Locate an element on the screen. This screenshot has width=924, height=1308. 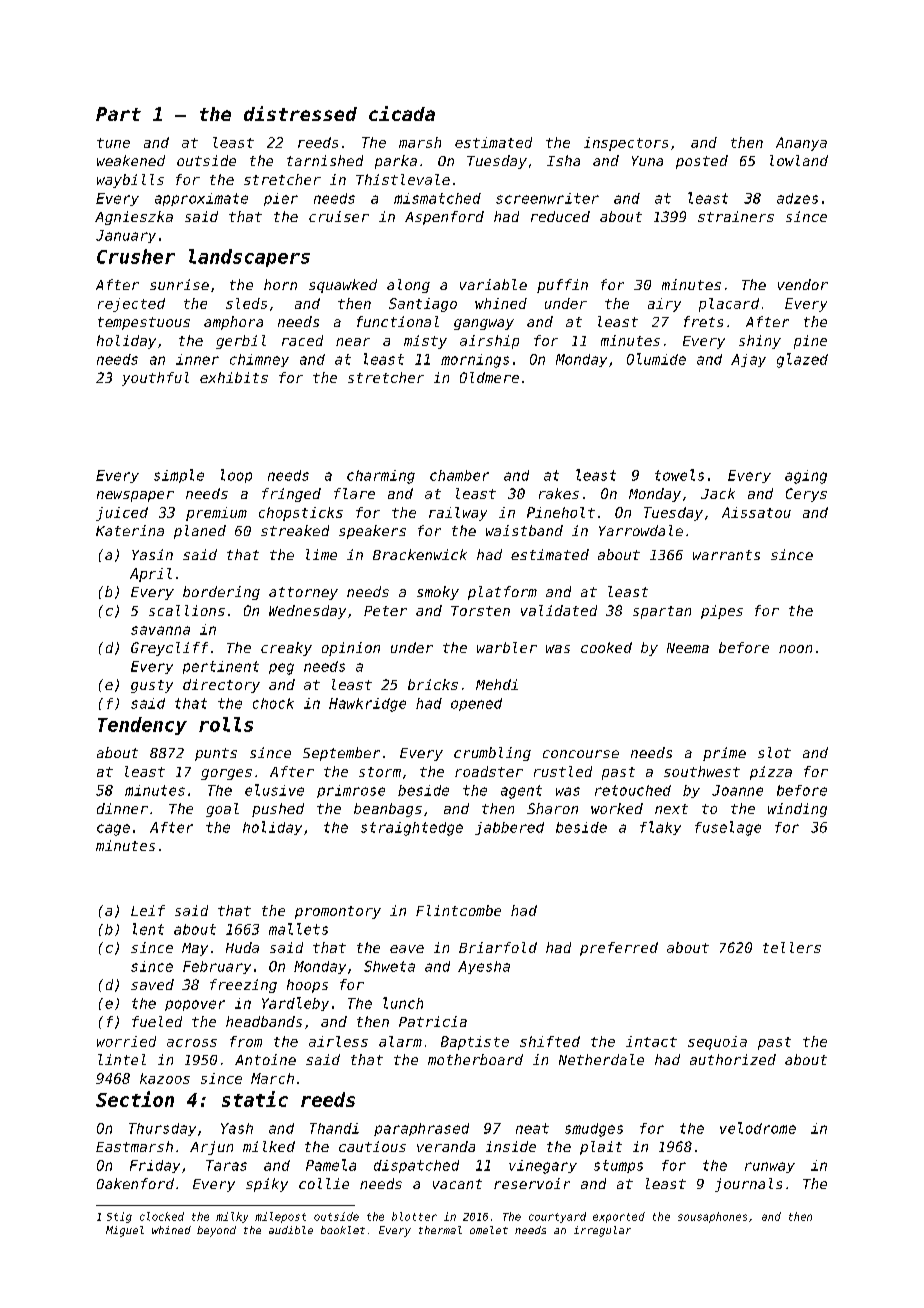
distressed is located at coordinates (300, 113).
